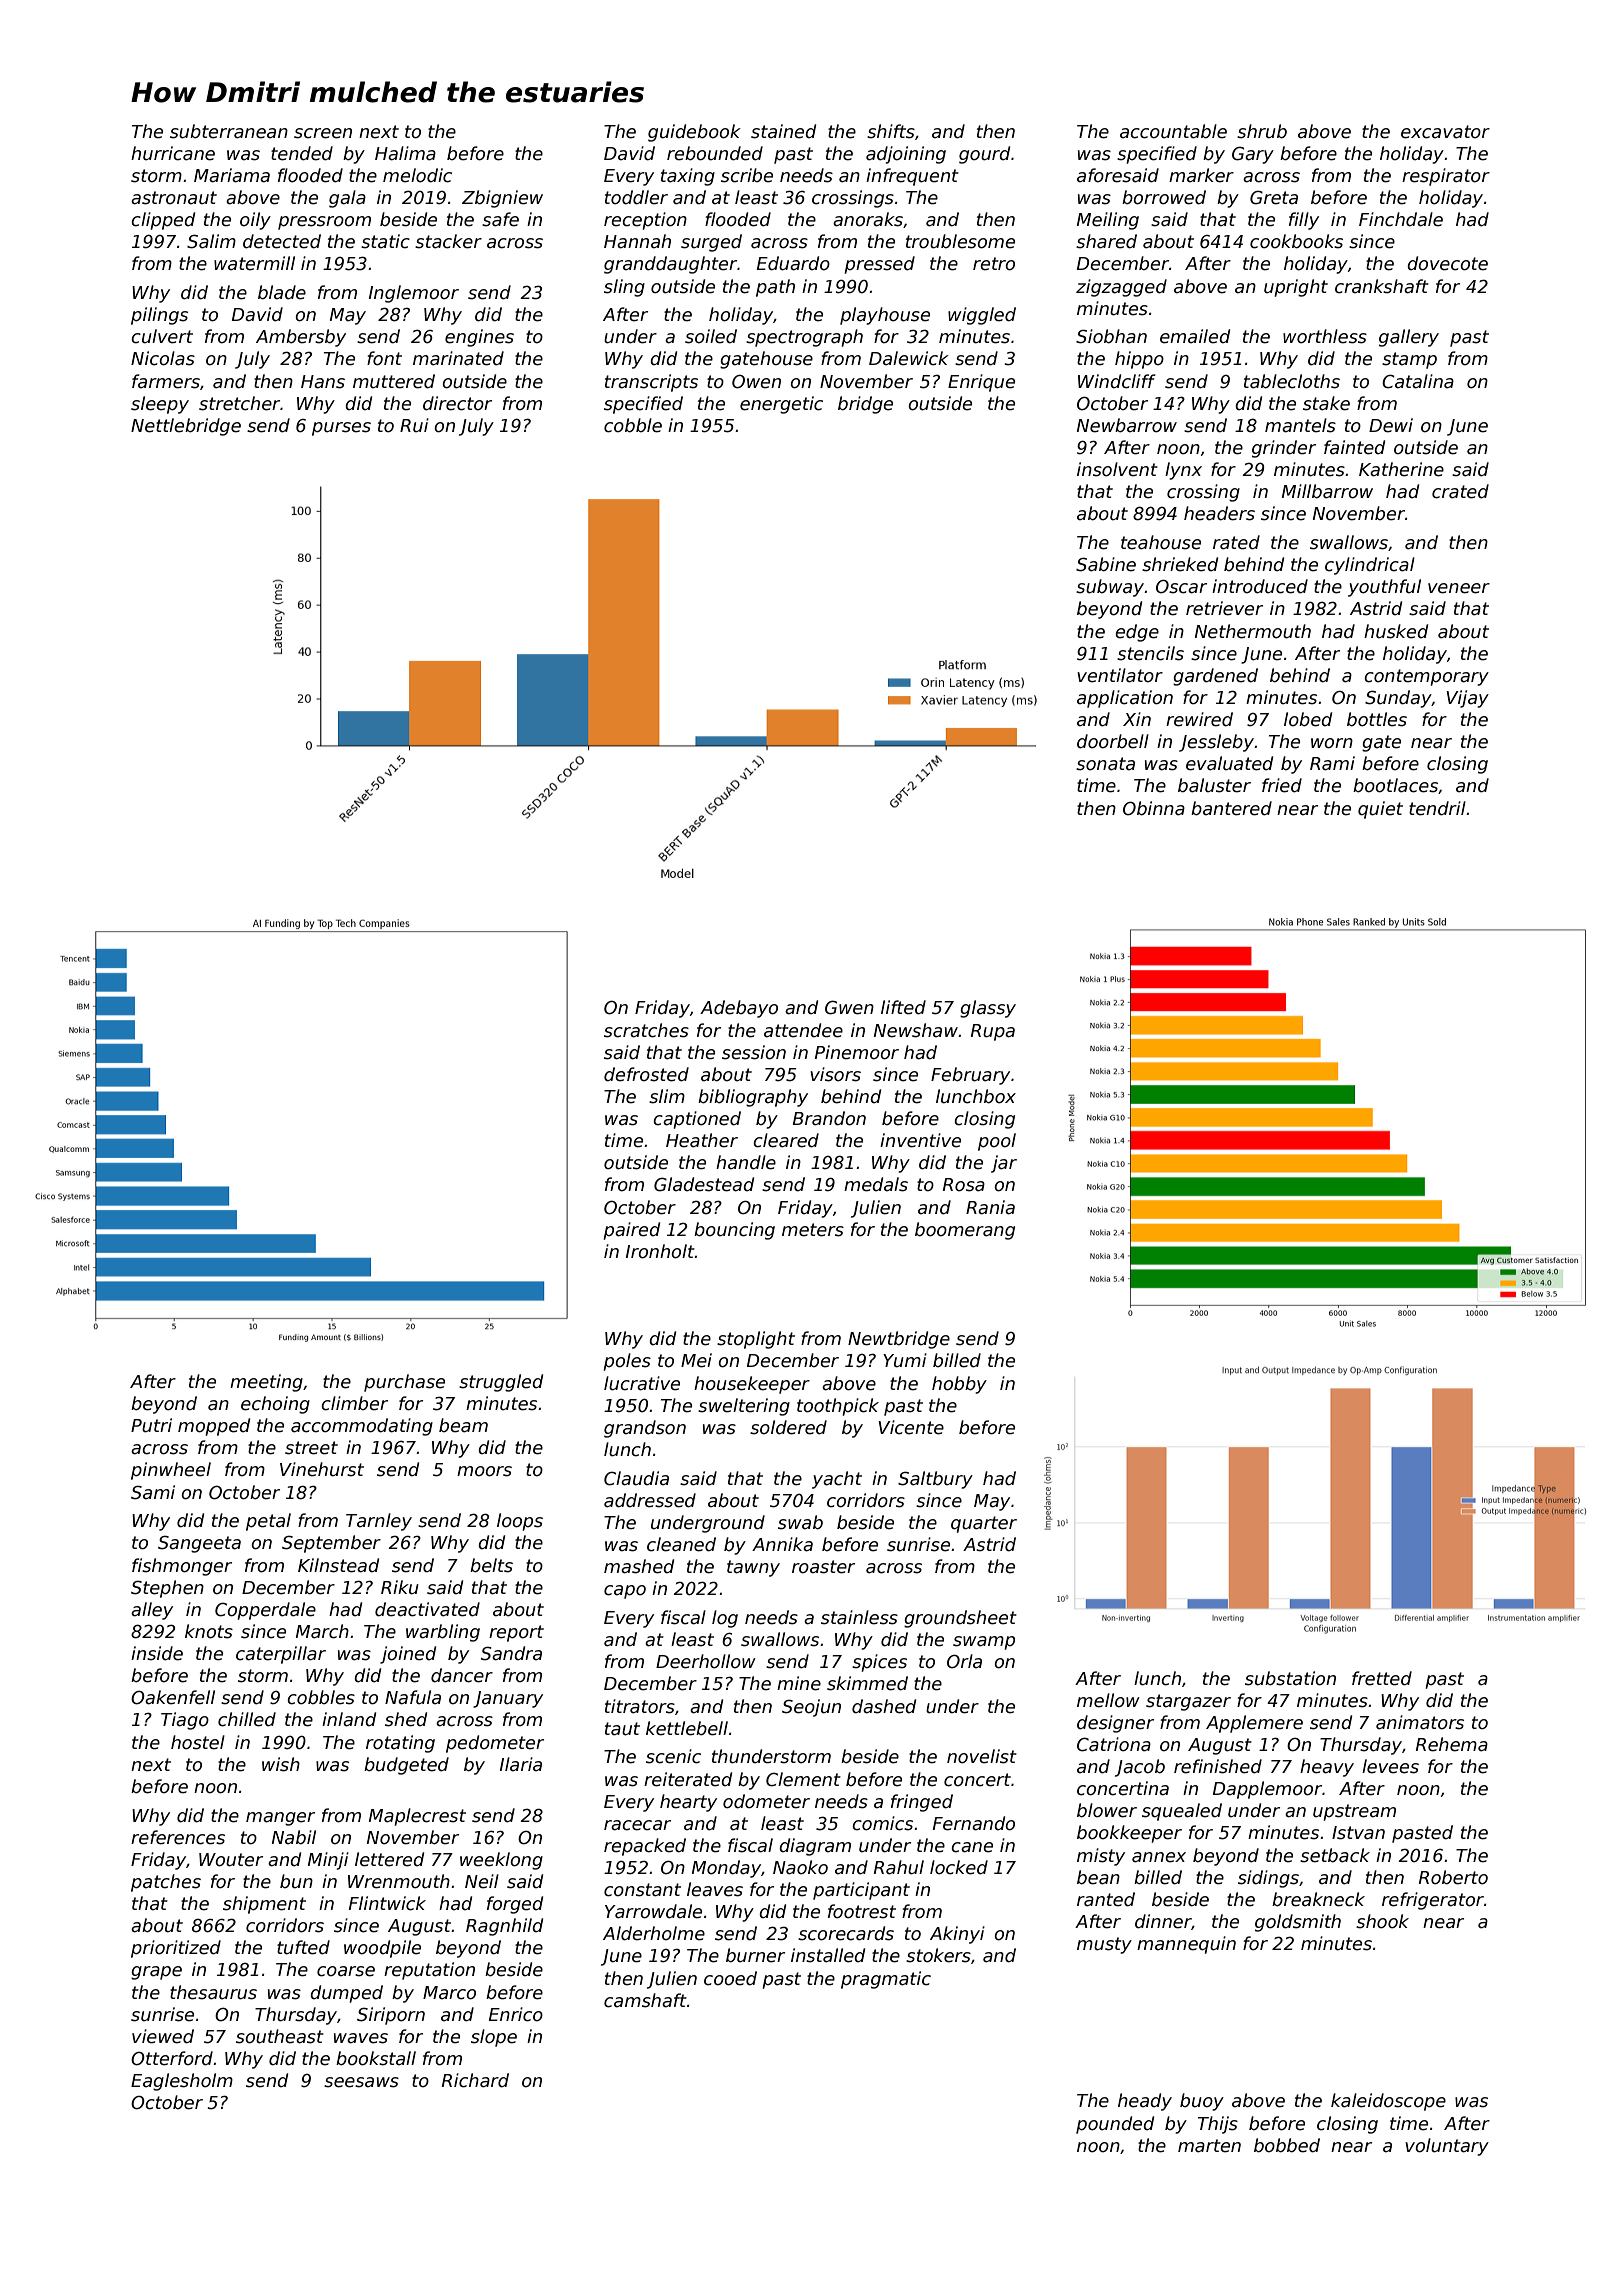  Describe the element at coordinates (1445, 132) in the screenshot. I see `excavator` at that location.
